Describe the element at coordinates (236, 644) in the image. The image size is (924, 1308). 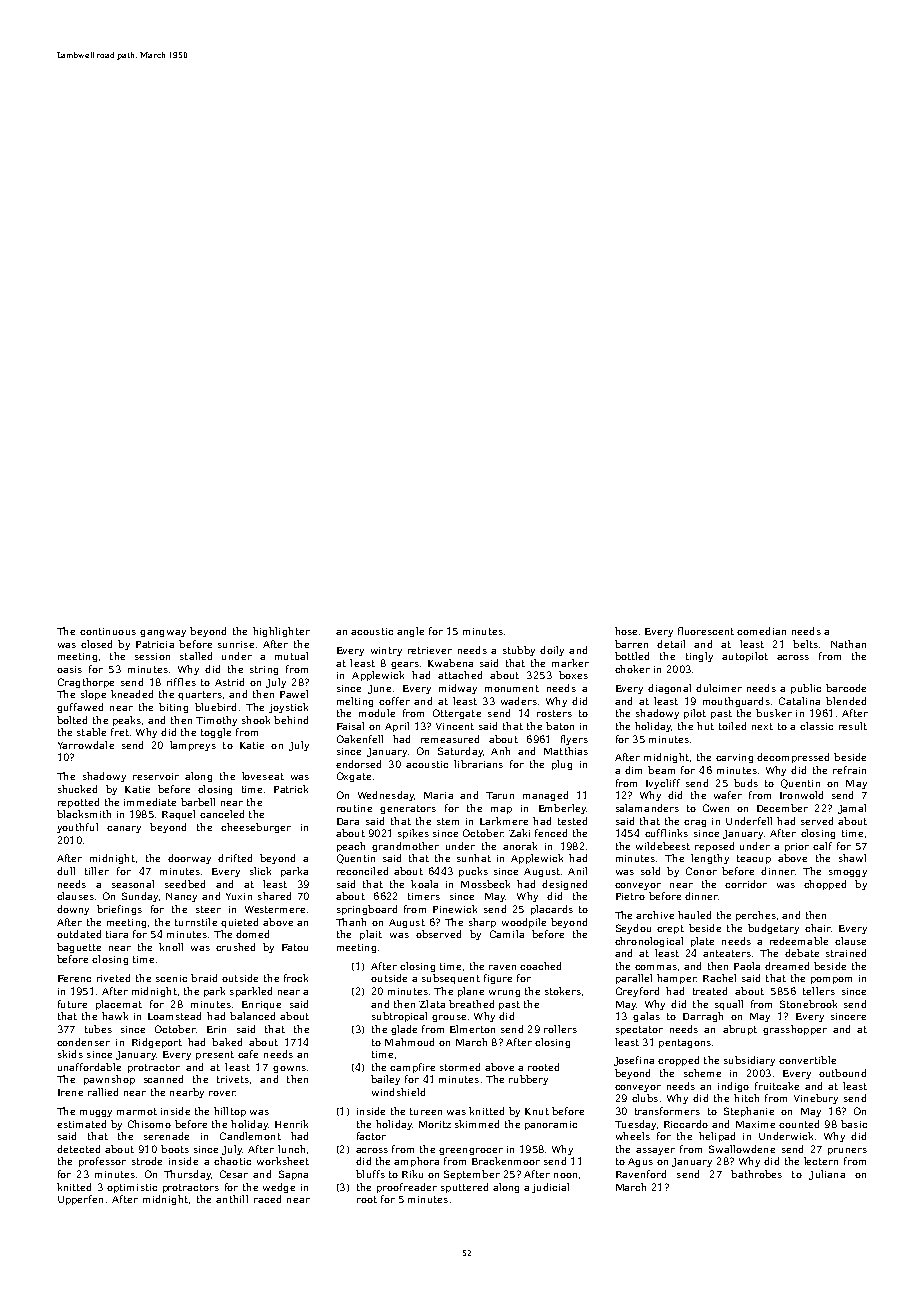
I see `sunrise` at that location.
